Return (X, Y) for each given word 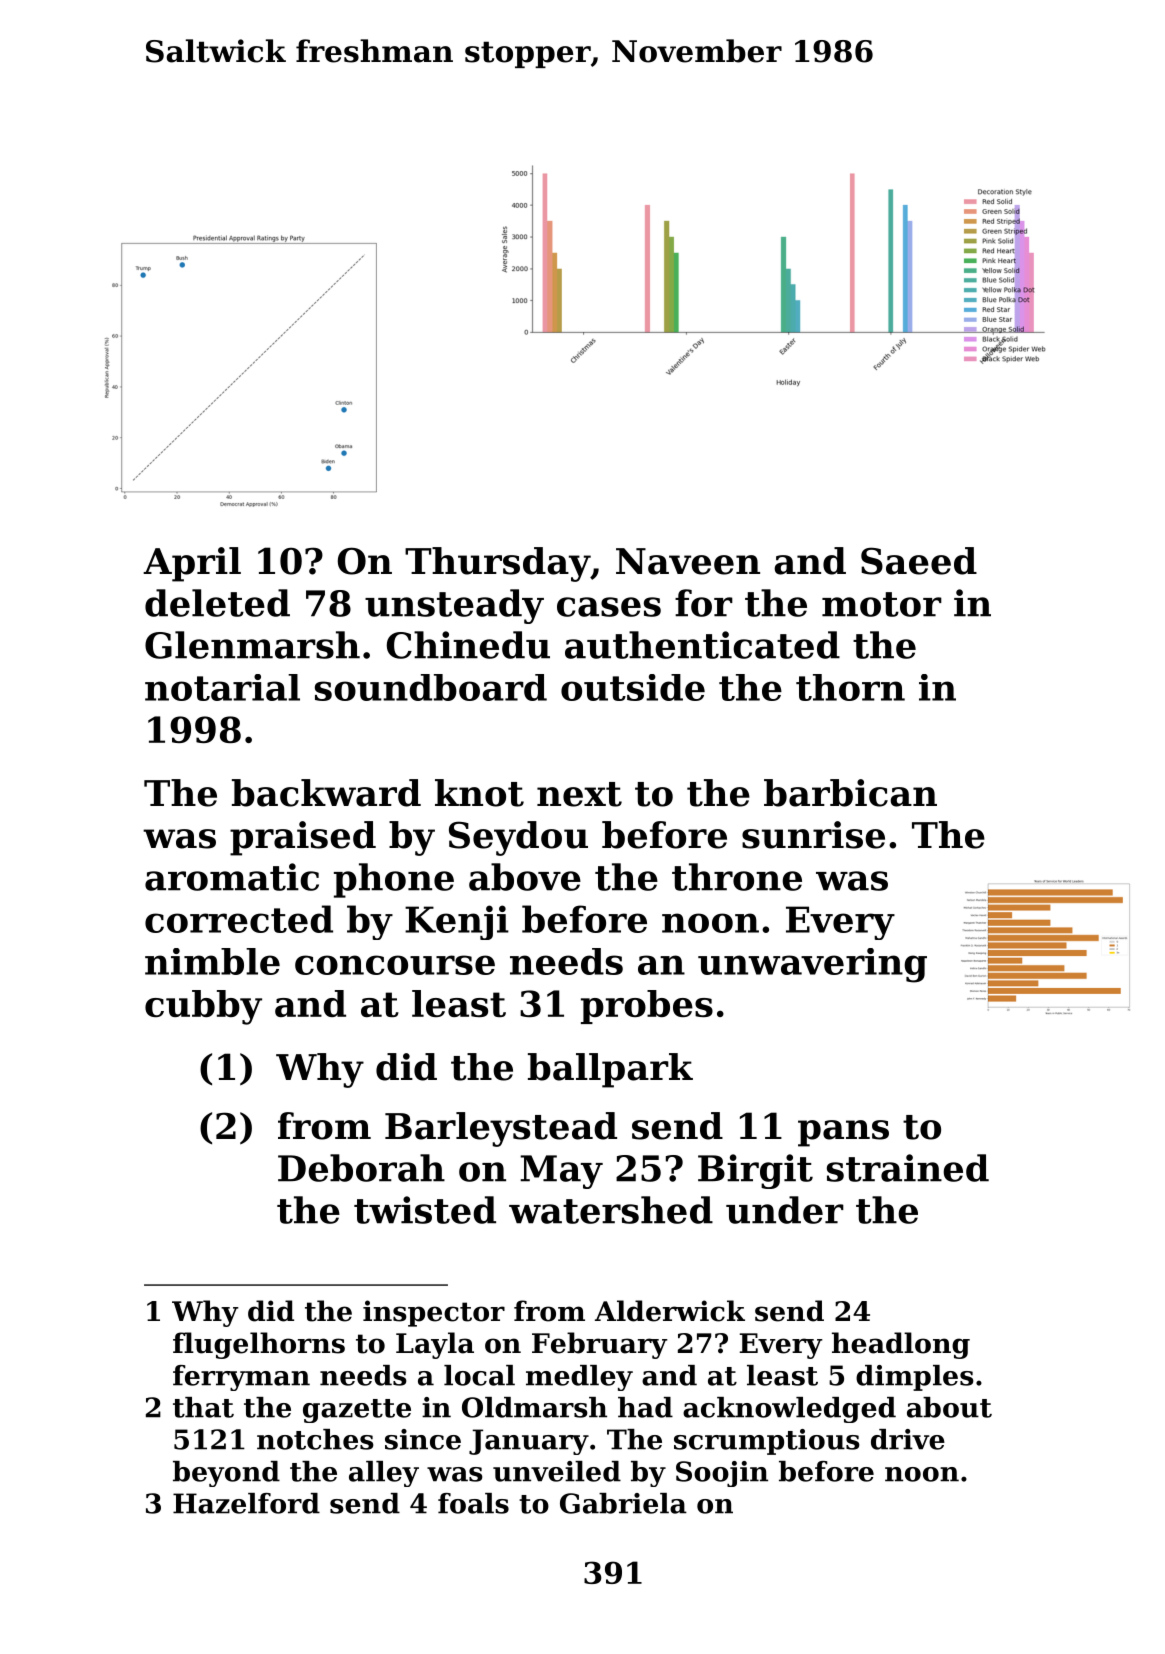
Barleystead (501, 1129)
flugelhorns (259, 1345)
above (525, 877)
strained (908, 1168)
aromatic (232, 877)
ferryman (241, 1378)
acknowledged (789, 1410)
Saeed (919, 561)
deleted (217, 603)
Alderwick (670, 1311)
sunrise (813, 835)
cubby (203, 1007)
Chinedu (468, 645)
